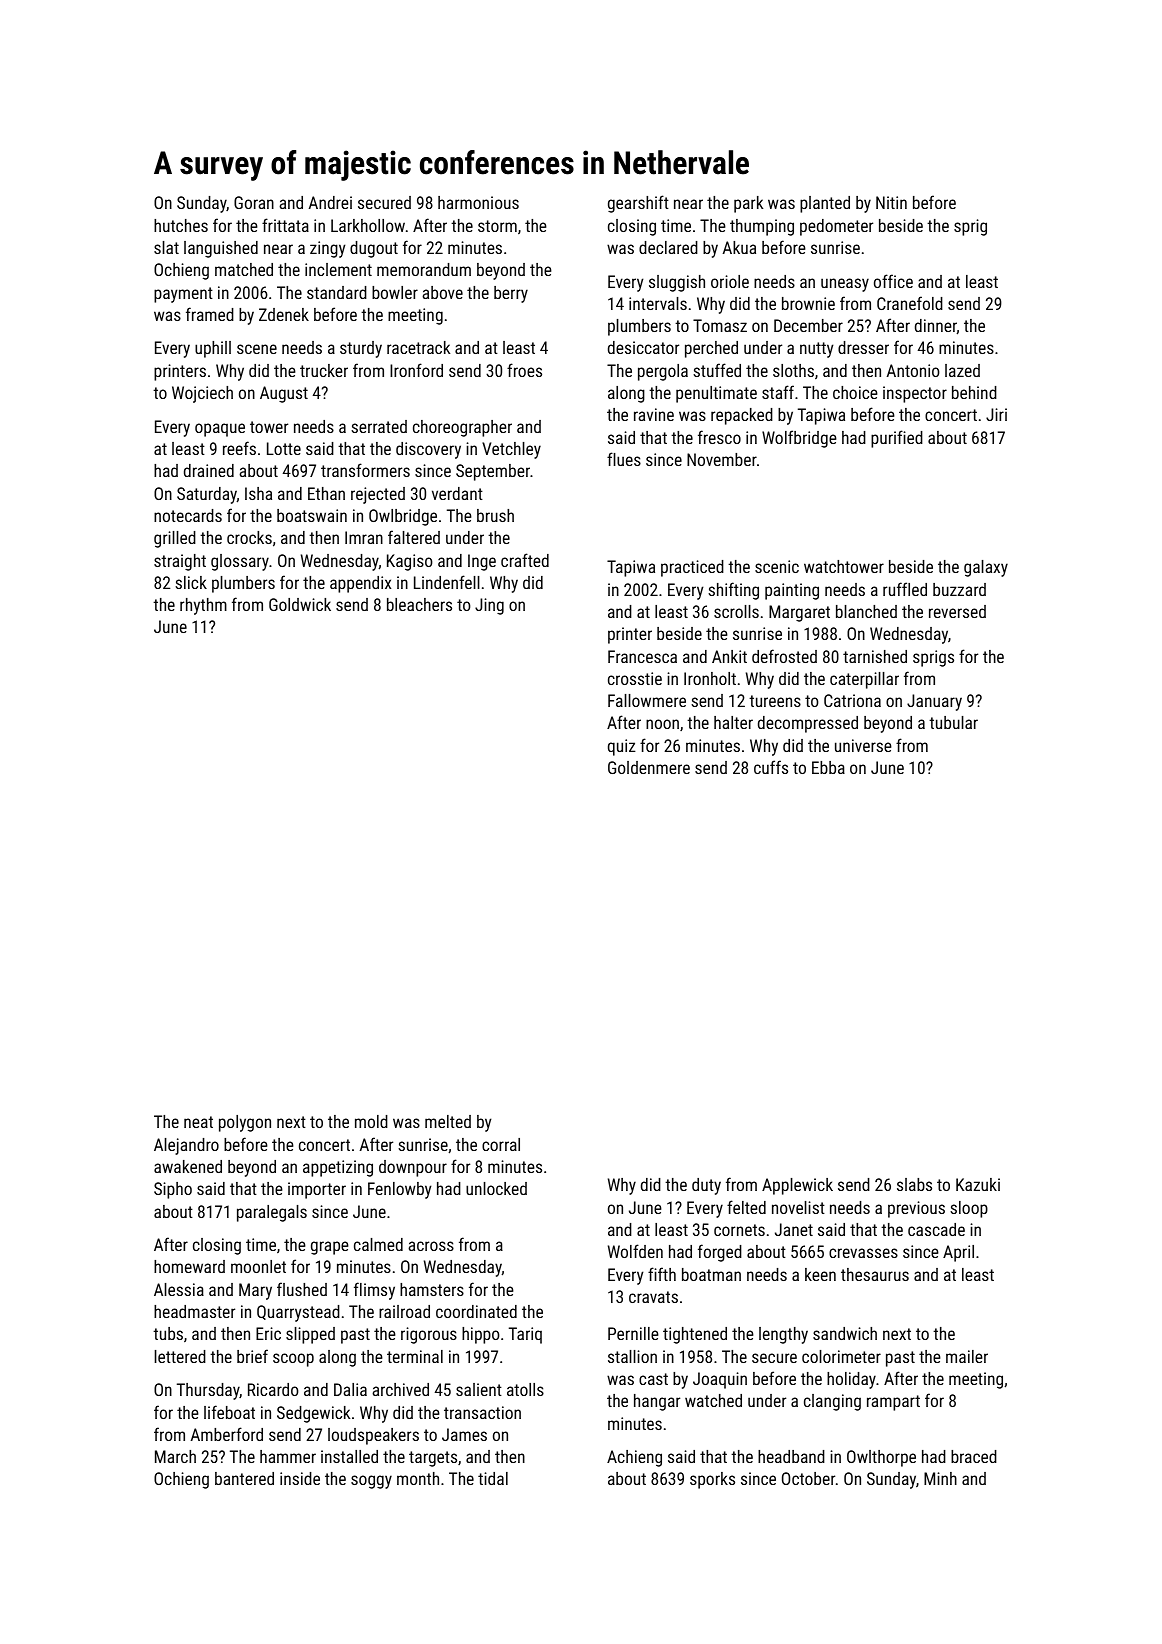  I want to click on Imran, so click(364, 537).
